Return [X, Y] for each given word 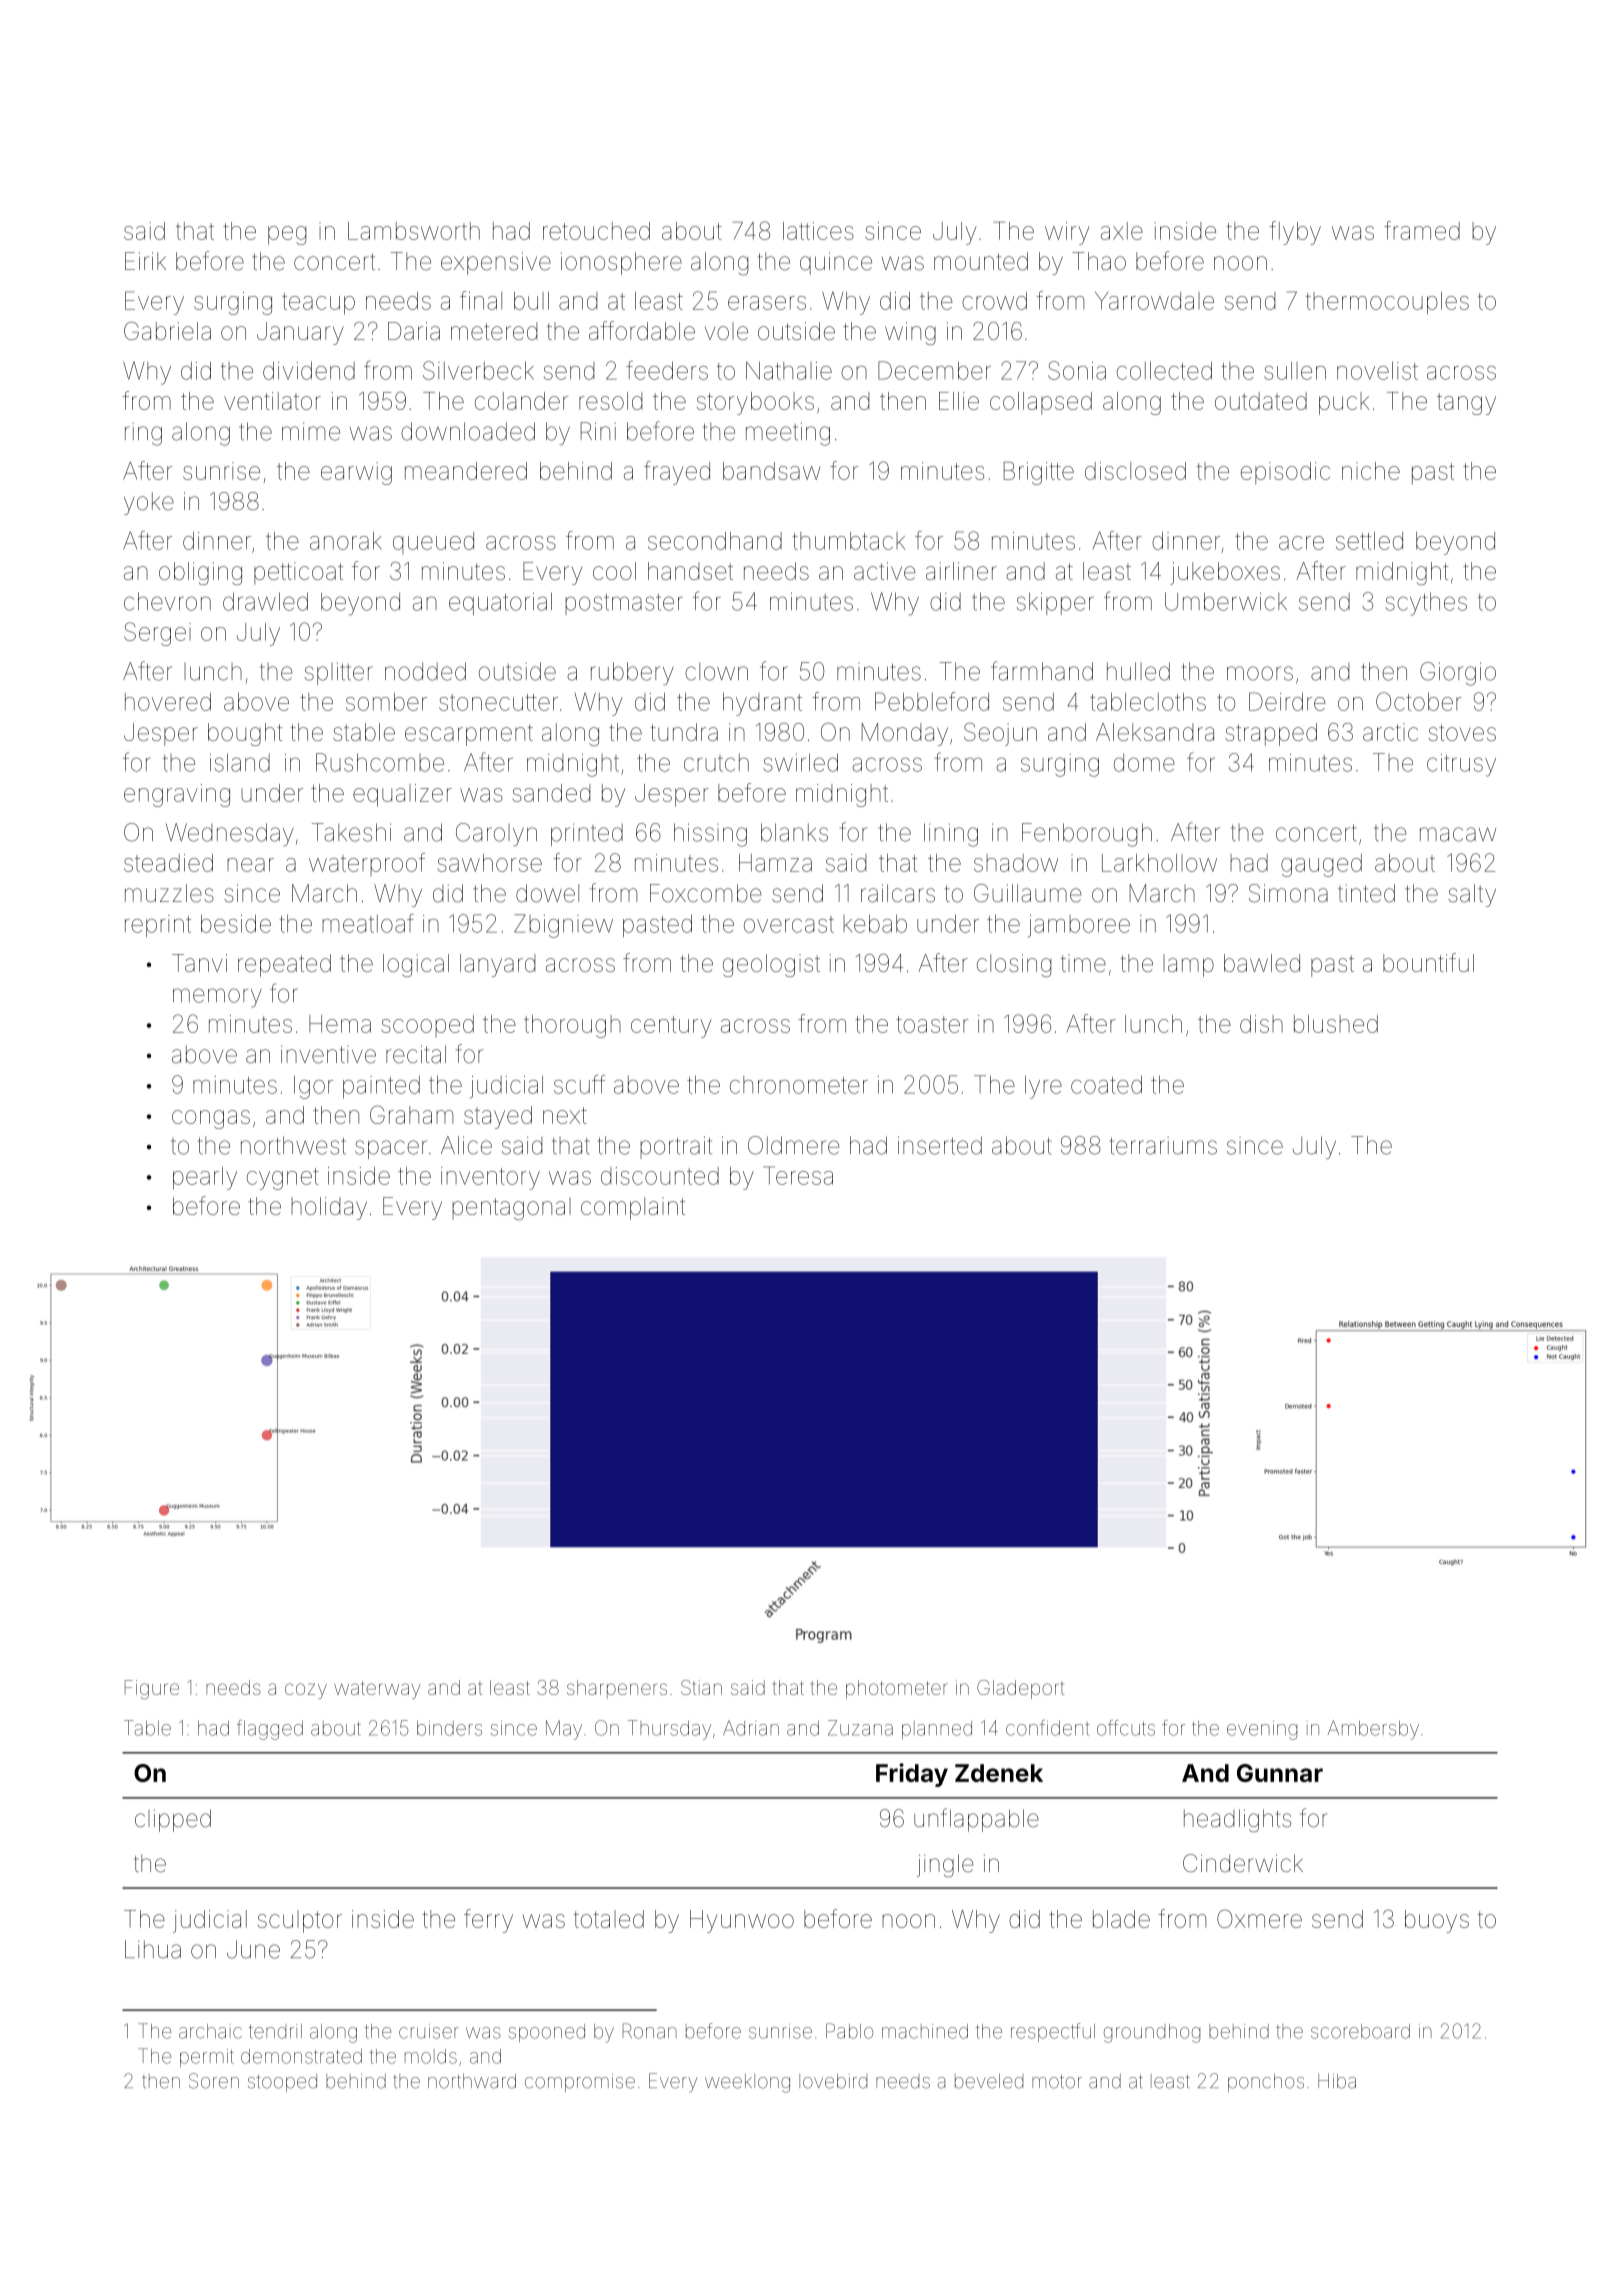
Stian [701, 1687]
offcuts [1126, 1728]
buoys [1437, 1921]
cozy [306, 1691]
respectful [1053, 2032]
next [565, 1115]
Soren [214, 2081]
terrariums [1163, 1146]
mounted [981, 261]
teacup [318, 304]
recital [416, 1054]
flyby [1295, 233]
